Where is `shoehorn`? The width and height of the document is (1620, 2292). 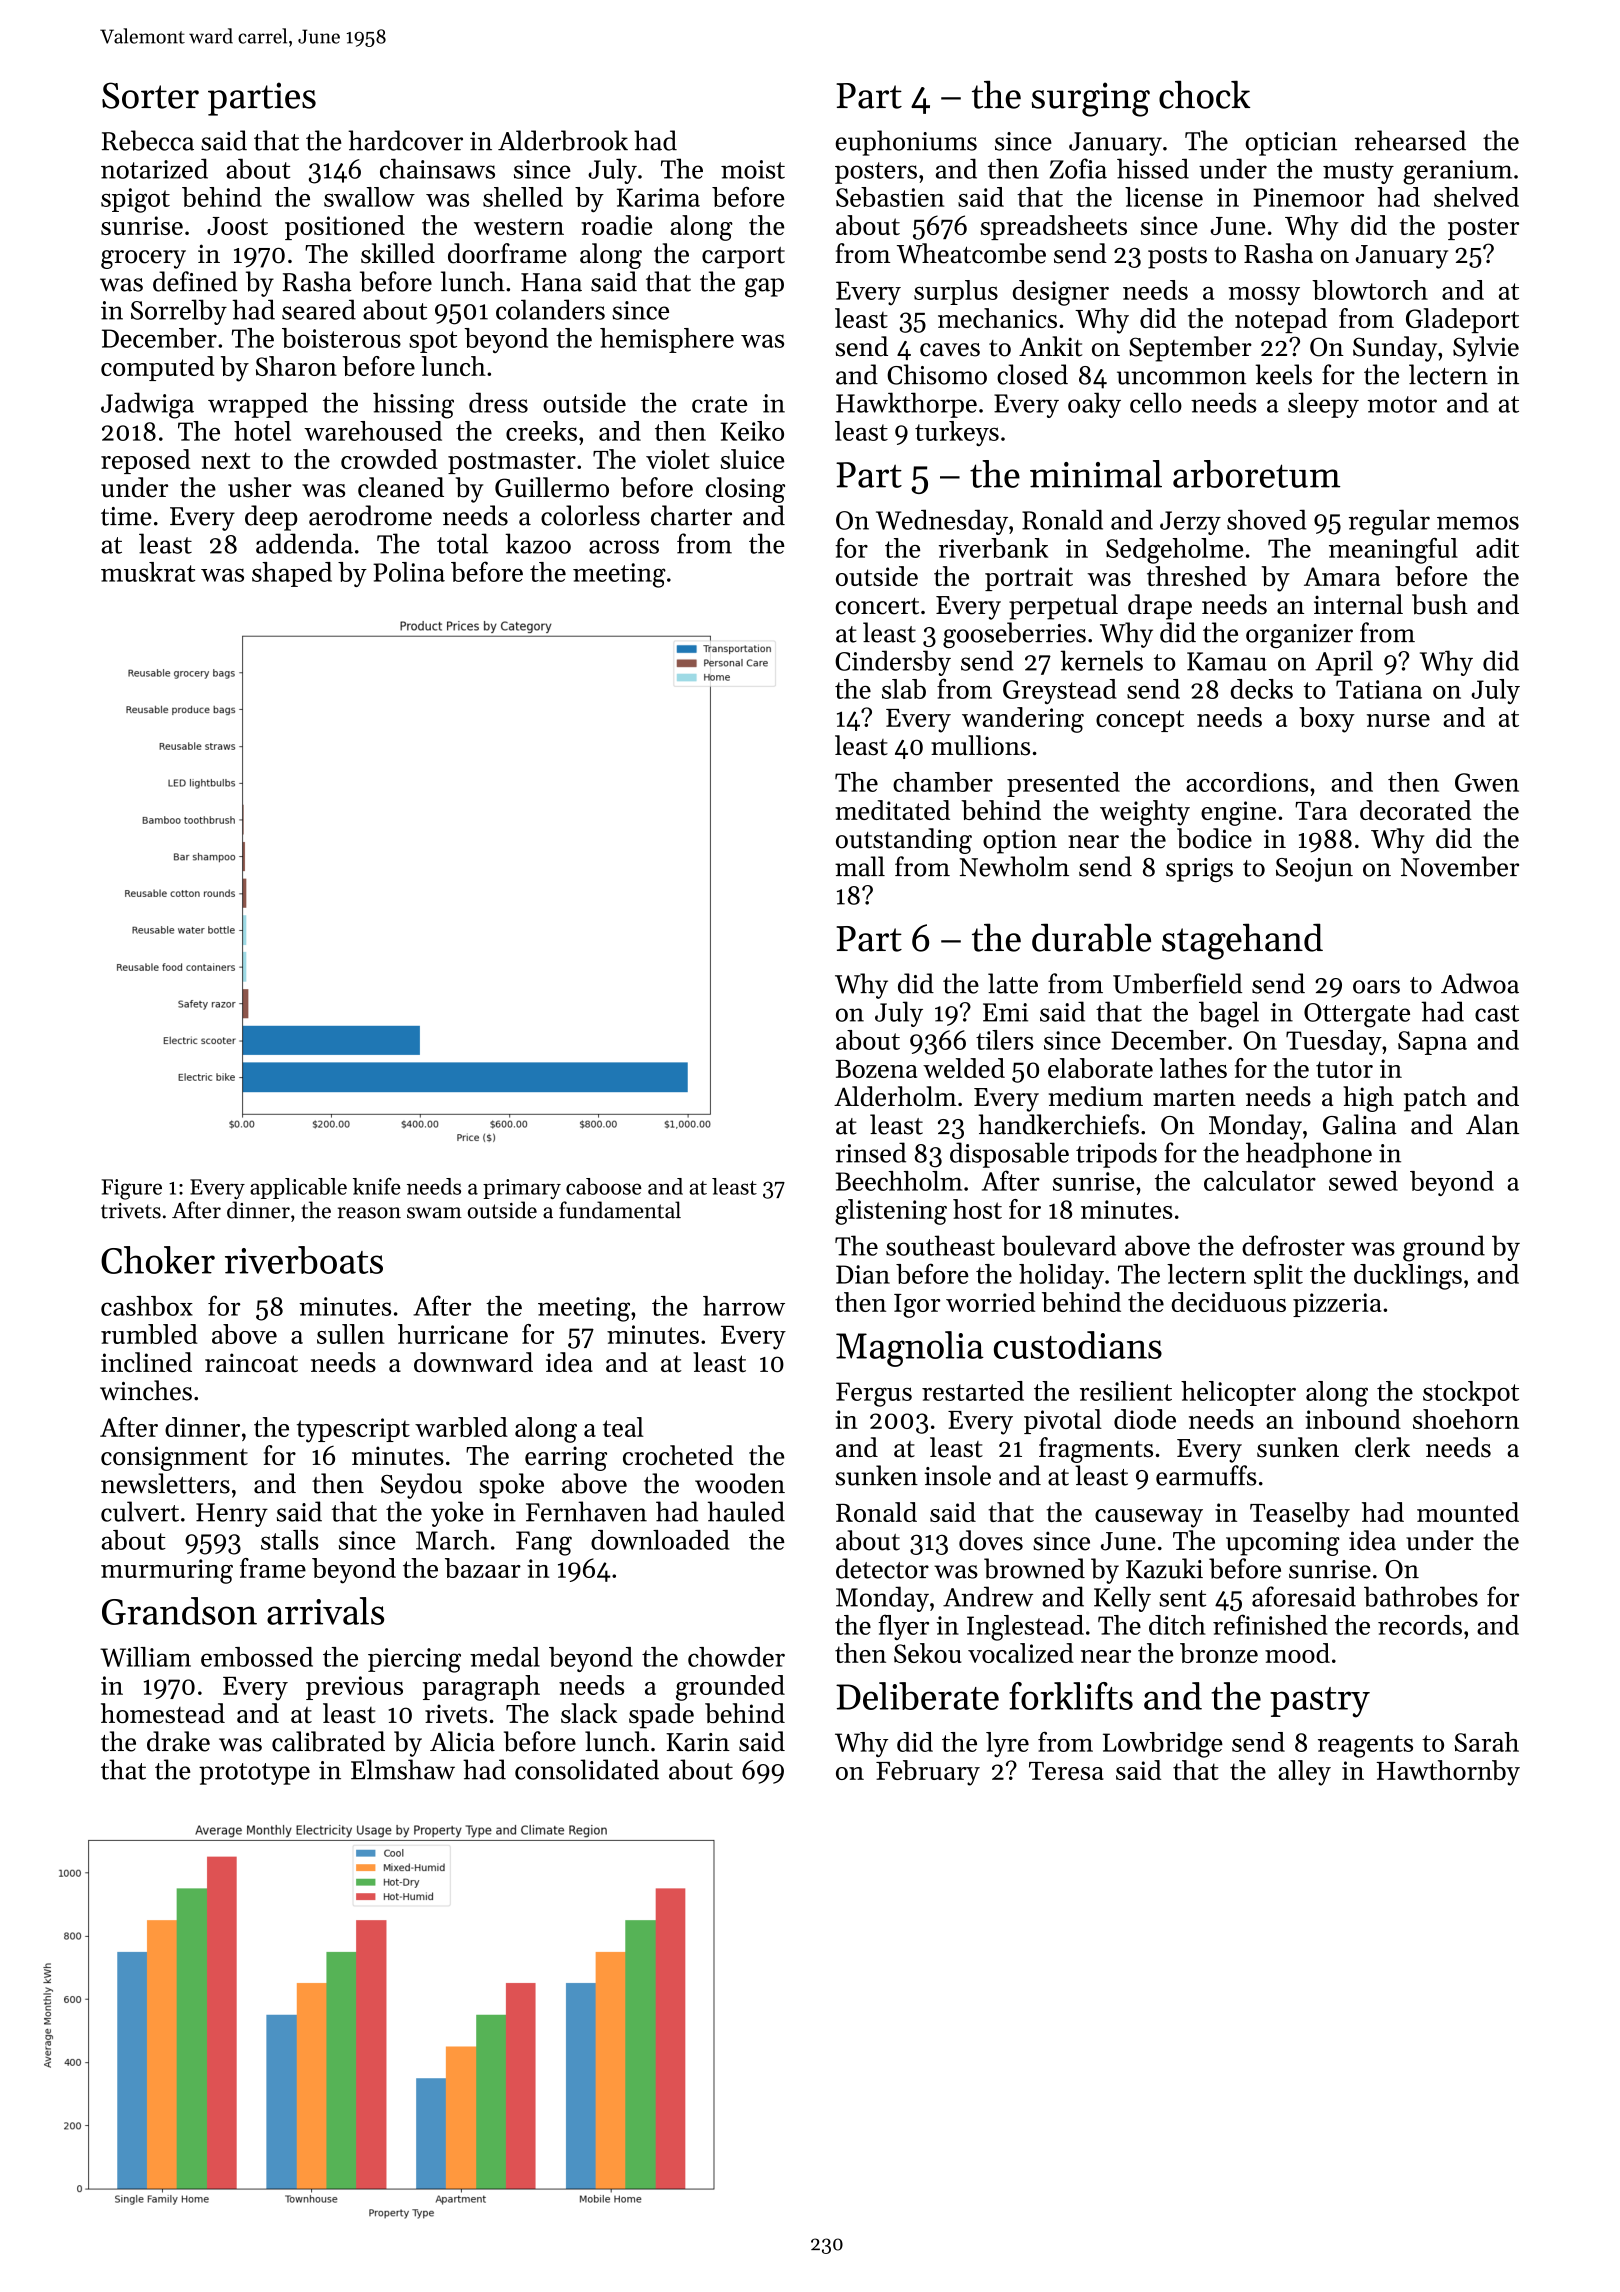
shoehorn is located at coordinates (1466, 1419).
